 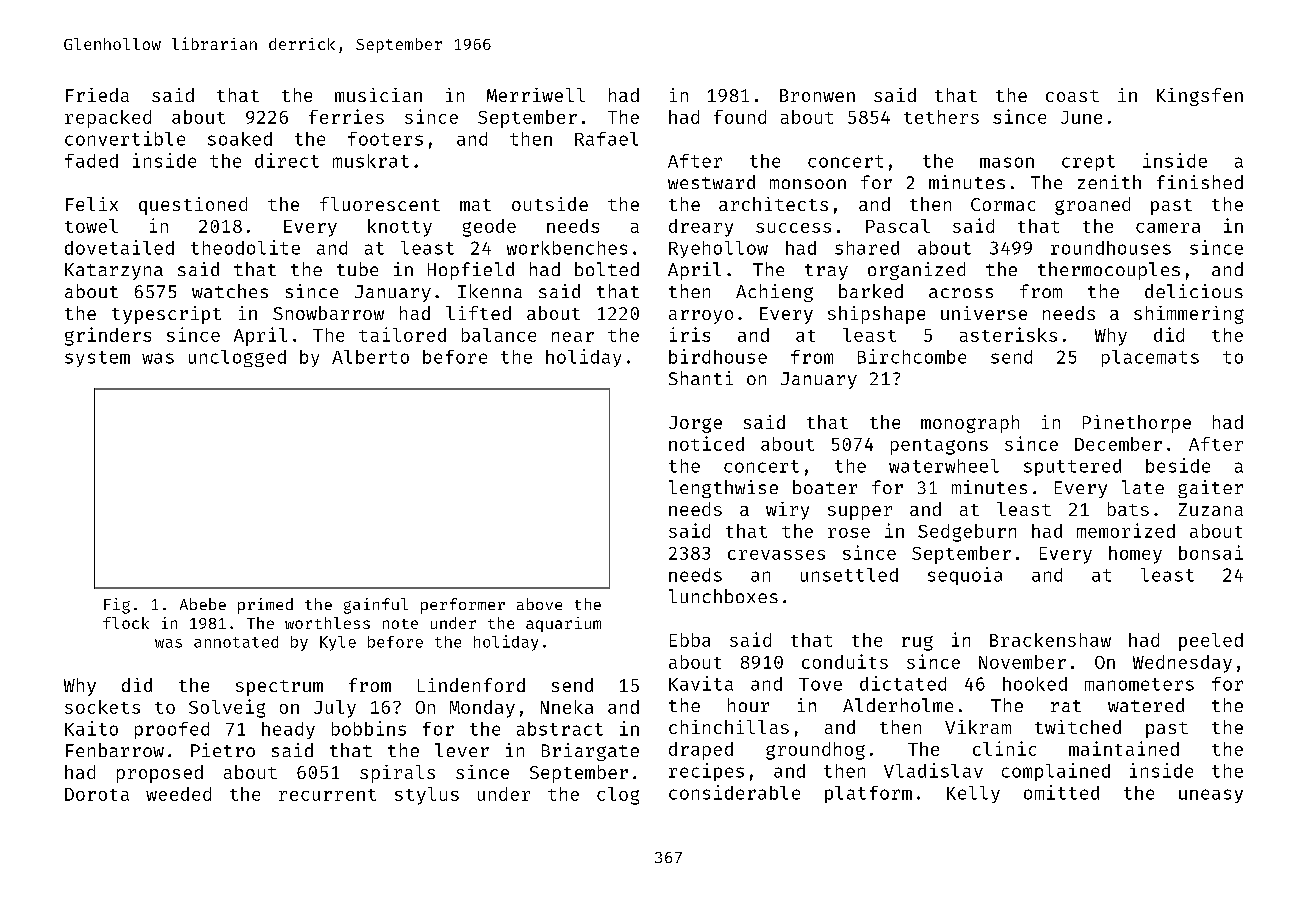 What do you see at coordinates (223, 750) in the screenshot?
I see `Pietro` at bounding box center [223, 750].
